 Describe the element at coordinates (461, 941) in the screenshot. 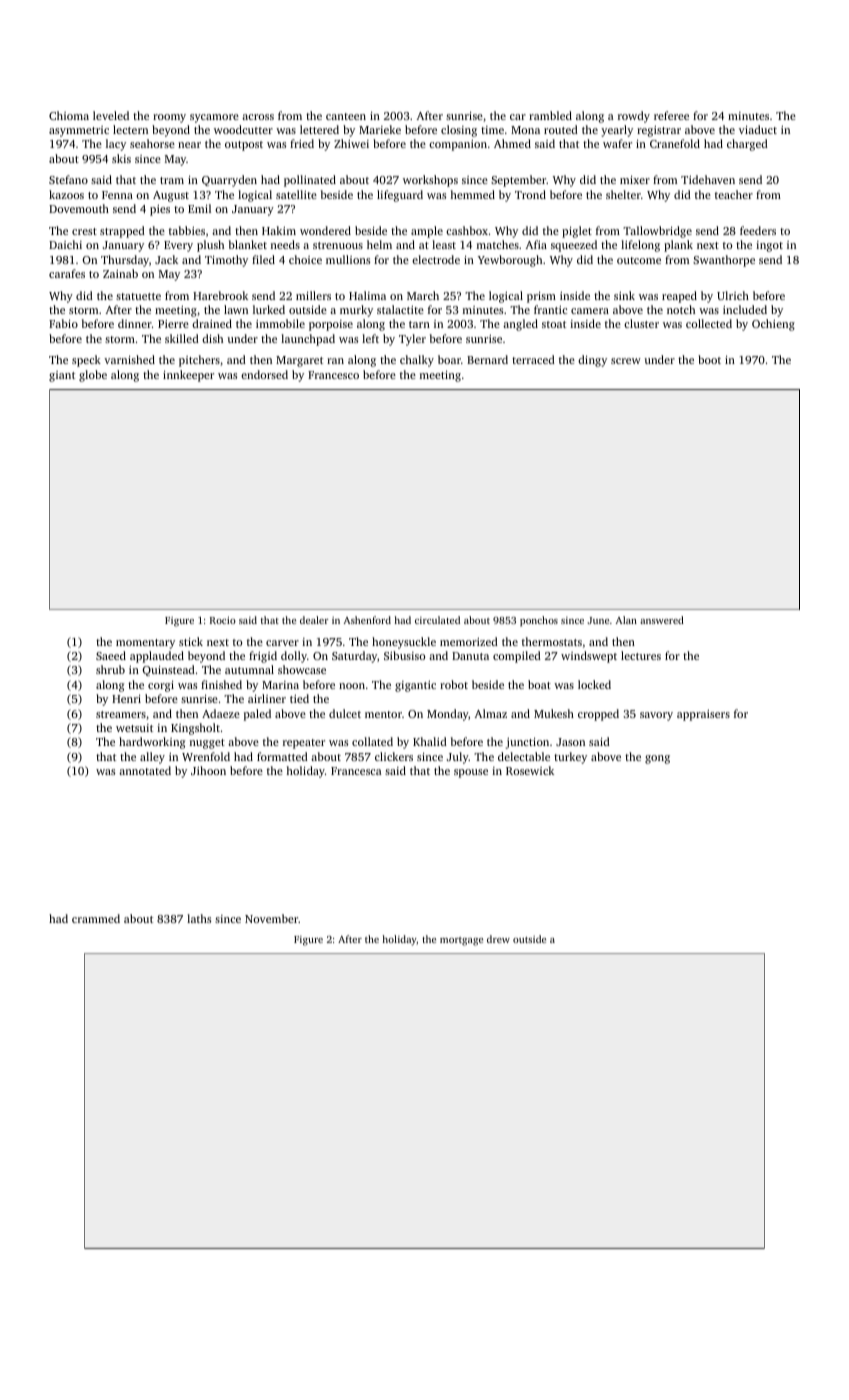

I see `mortgage` at that location.
